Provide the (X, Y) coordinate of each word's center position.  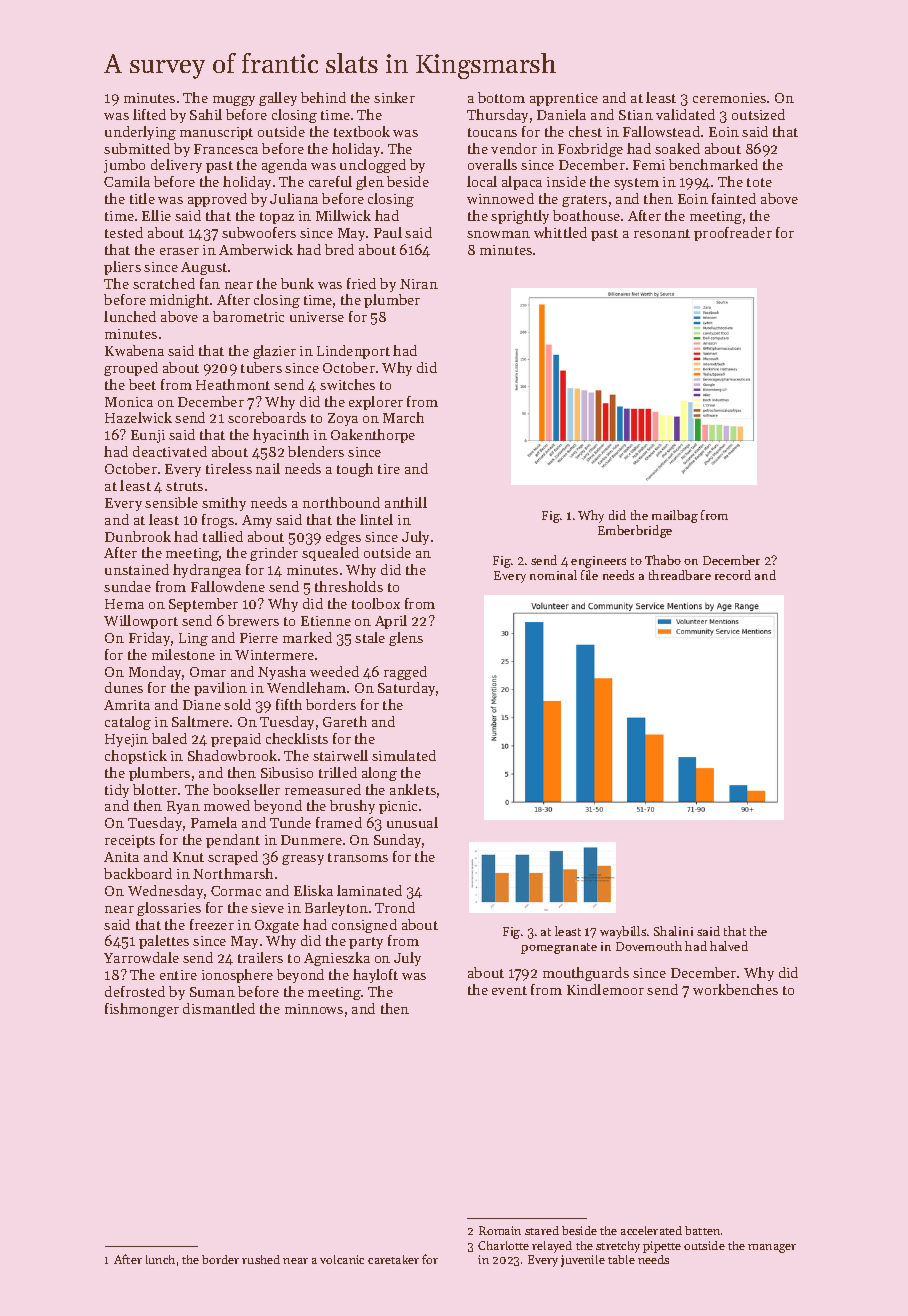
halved (729, 946)
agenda (284, 166)
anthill (406, 502)
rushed (261, 1259)
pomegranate (559, 948)
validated (685, 114)
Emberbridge (635, 531)
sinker (394, 97)
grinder (274, 554)
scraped (233, 858)
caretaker (393, 1259)
